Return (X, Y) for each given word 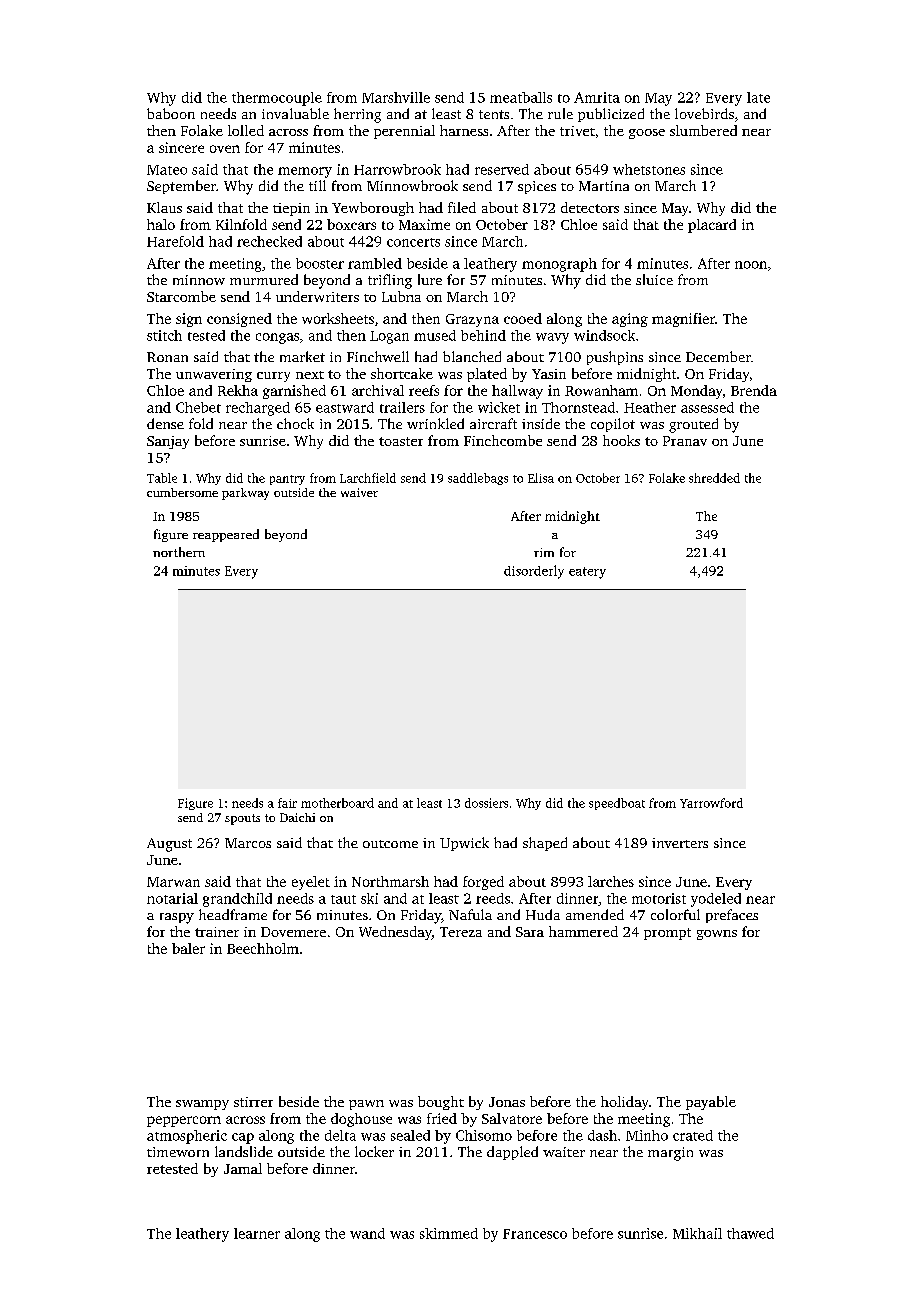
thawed (750, 1233)
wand (367, 1233)
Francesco (535, 1234)
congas (277, 338)
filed (462, 207)
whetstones (649, 169)
